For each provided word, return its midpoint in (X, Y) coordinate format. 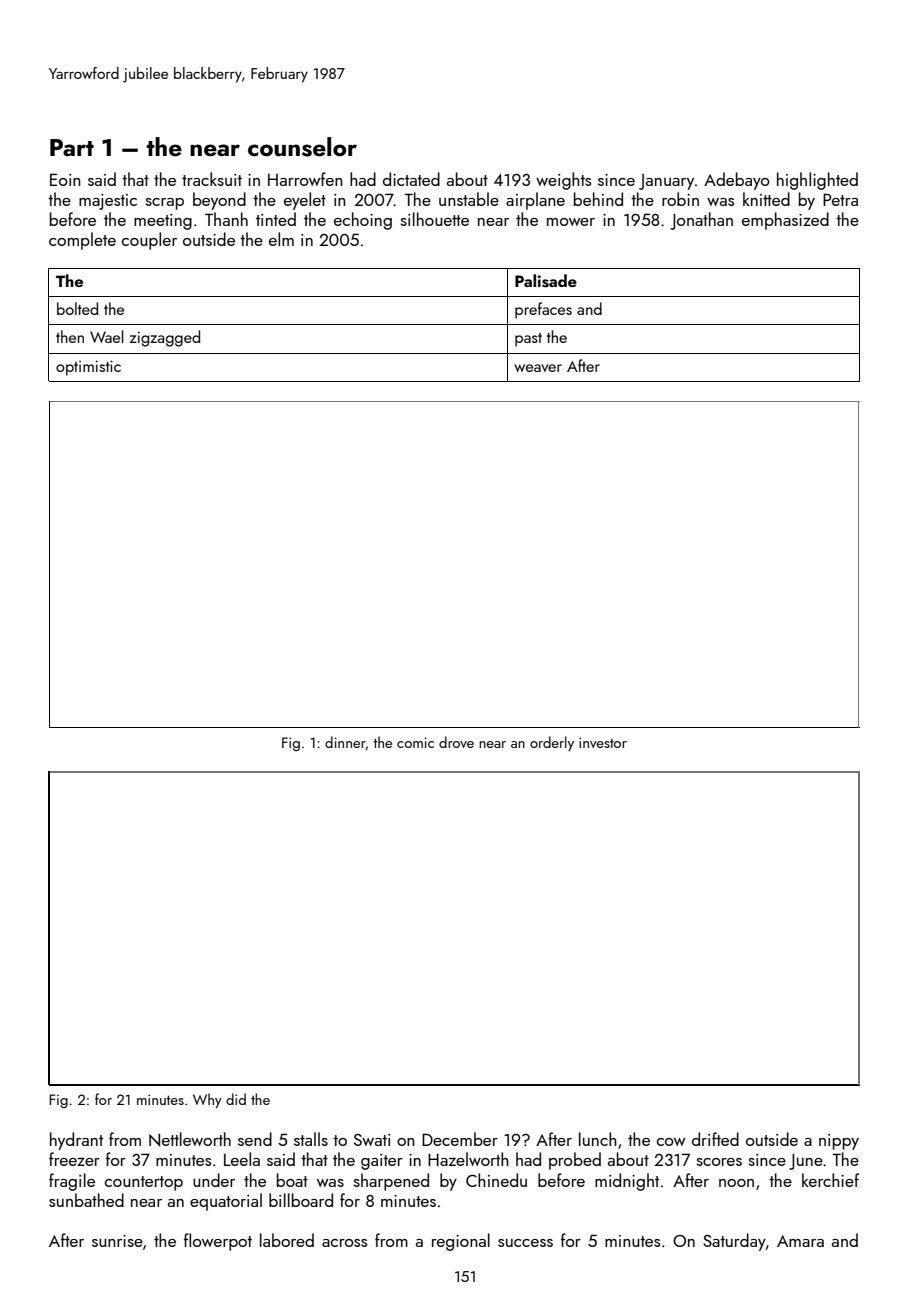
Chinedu (496, 1180)
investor (603, 742)
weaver (538, 368)
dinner (345, 743)
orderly (552, 743)
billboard (301, 1200)
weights (563, 181)
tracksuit (212, 179)
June (806, 1162)
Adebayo (737, 181)
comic (415, 742)
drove (456, 742)
